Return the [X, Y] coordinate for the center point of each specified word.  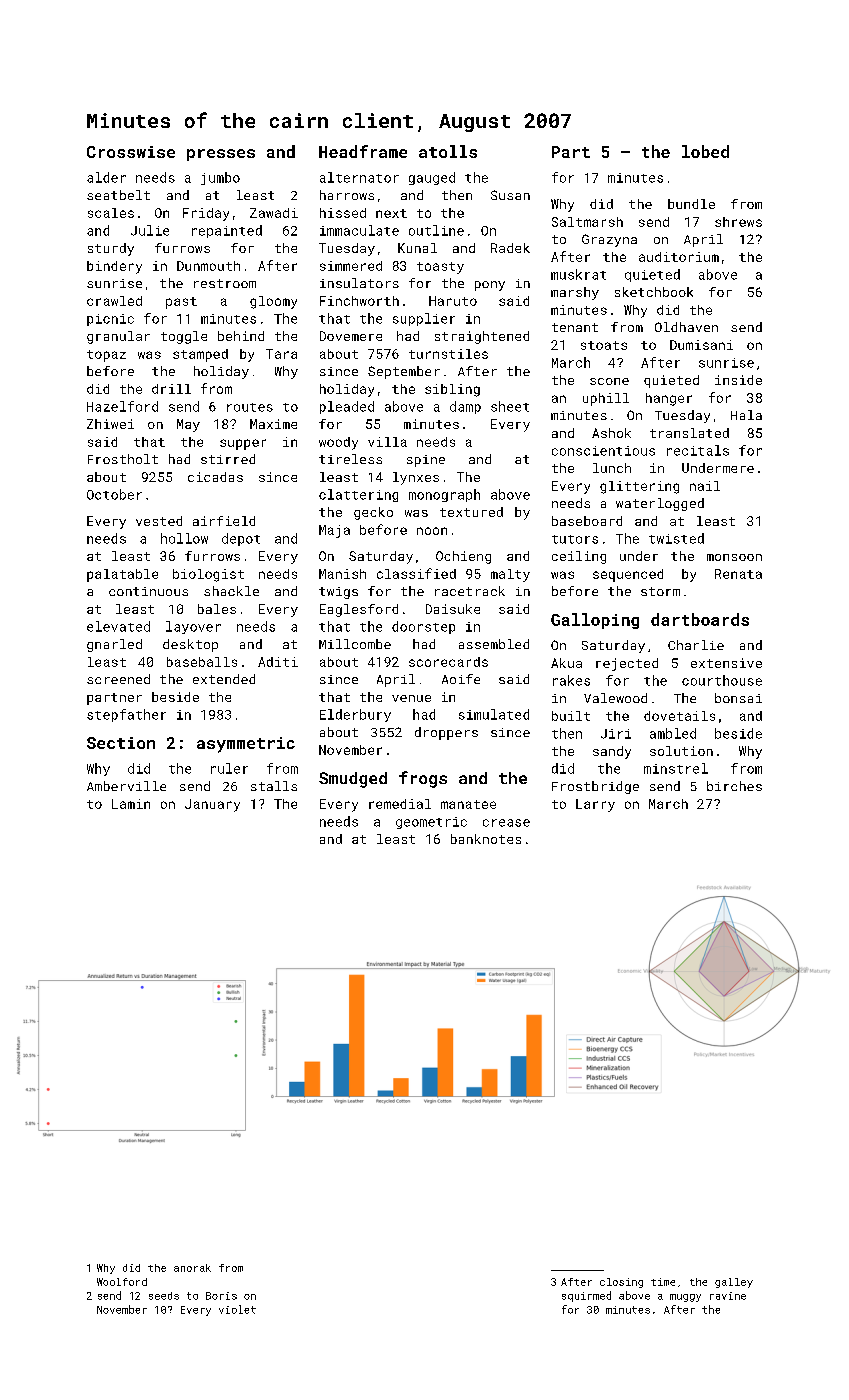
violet [237, 1309]
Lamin [131, 804]
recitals [698, 450]
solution [681, 751]
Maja [334, 531]
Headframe [363, 151]
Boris [221, 1296]
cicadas [215, 477]
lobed [705, 151]
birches [734, 786]
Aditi [278, 662]
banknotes [486, 839]
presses [221, 155]
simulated [494, 714]
